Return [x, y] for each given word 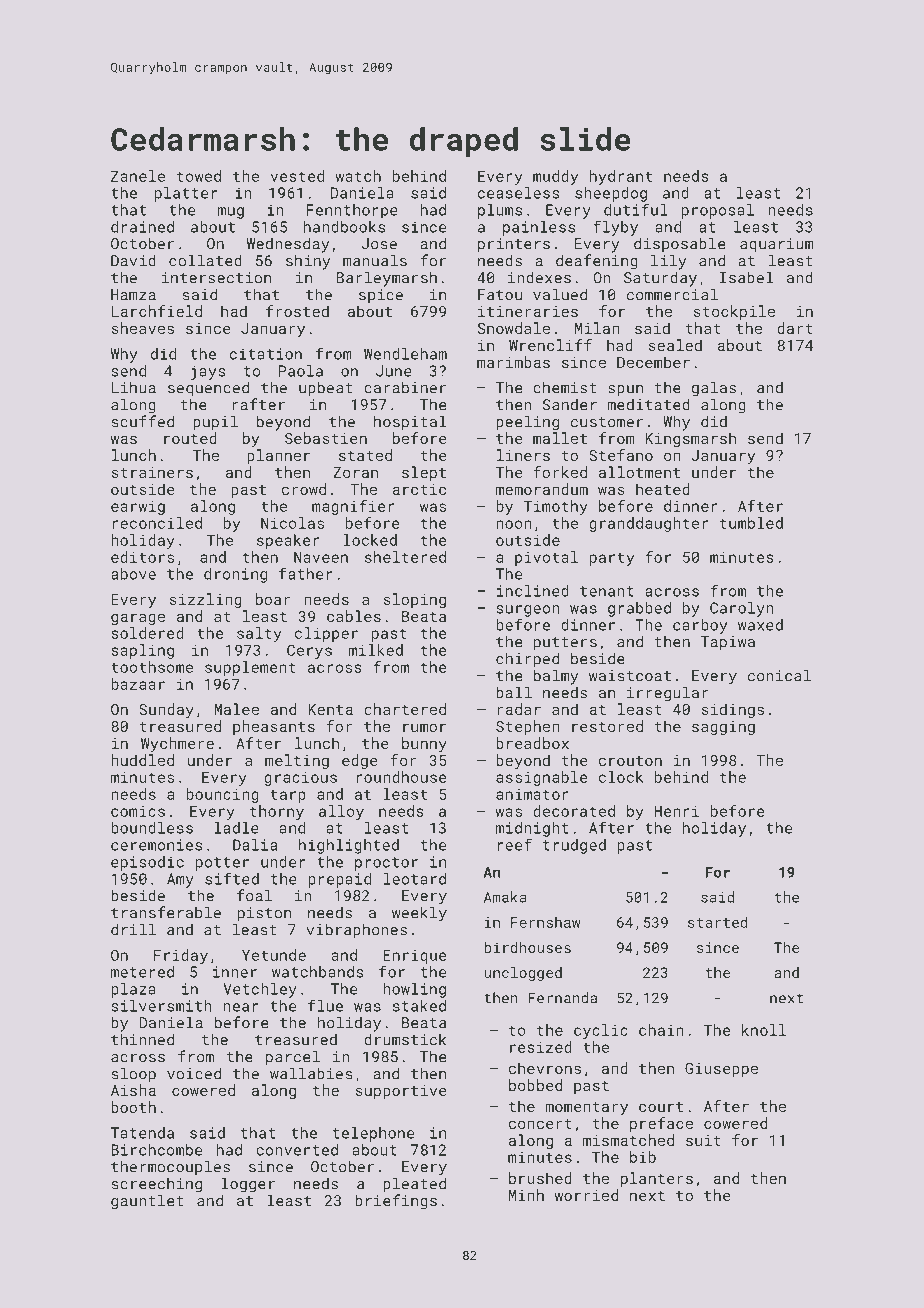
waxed [760, 625]
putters [565, 644]
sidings [733, 710]
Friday [181, 956]
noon [514, 524]
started [718, 922]
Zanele [138, 176]
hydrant [621, 177]
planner [278, 456]
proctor [386, 864]
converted [297, 1150]
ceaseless [519, 193]
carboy [700, 626]
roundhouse [402, 777]
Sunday [166, 710]
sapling [142, 651]
